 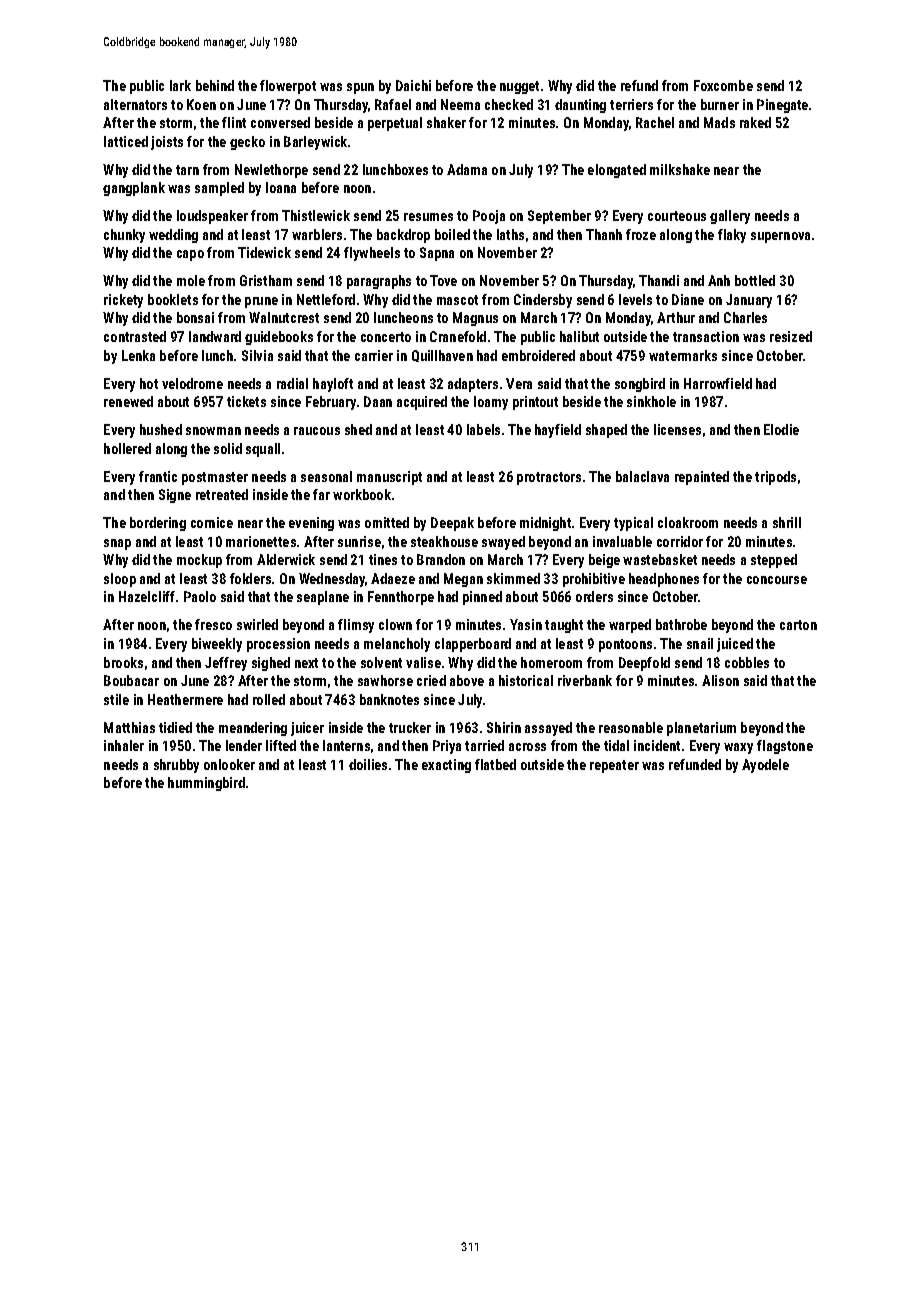 I want to click on Adaeze, so click(x=393, y=578).
